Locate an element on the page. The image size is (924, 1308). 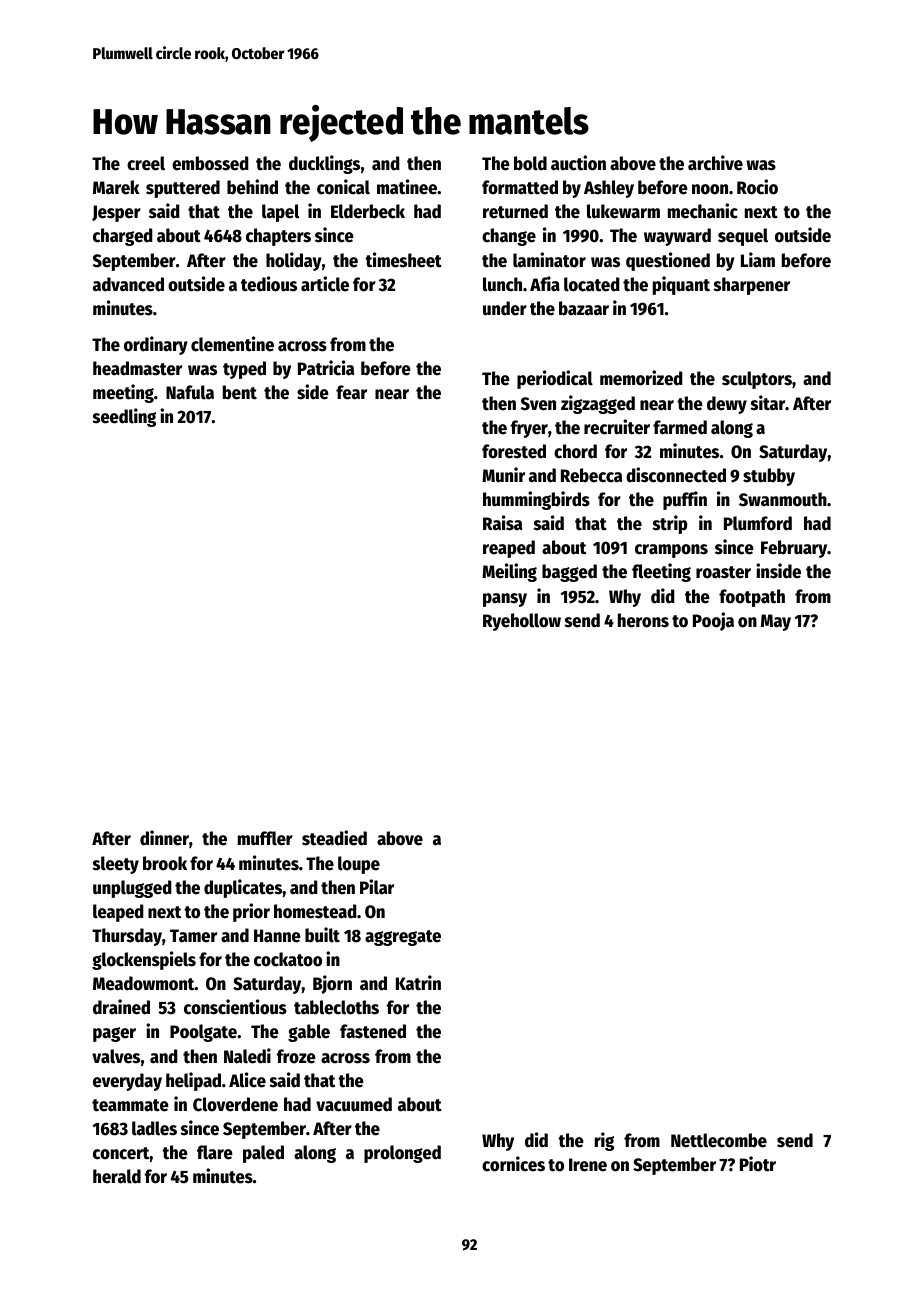
returned is located at coordinates (515, 211).
